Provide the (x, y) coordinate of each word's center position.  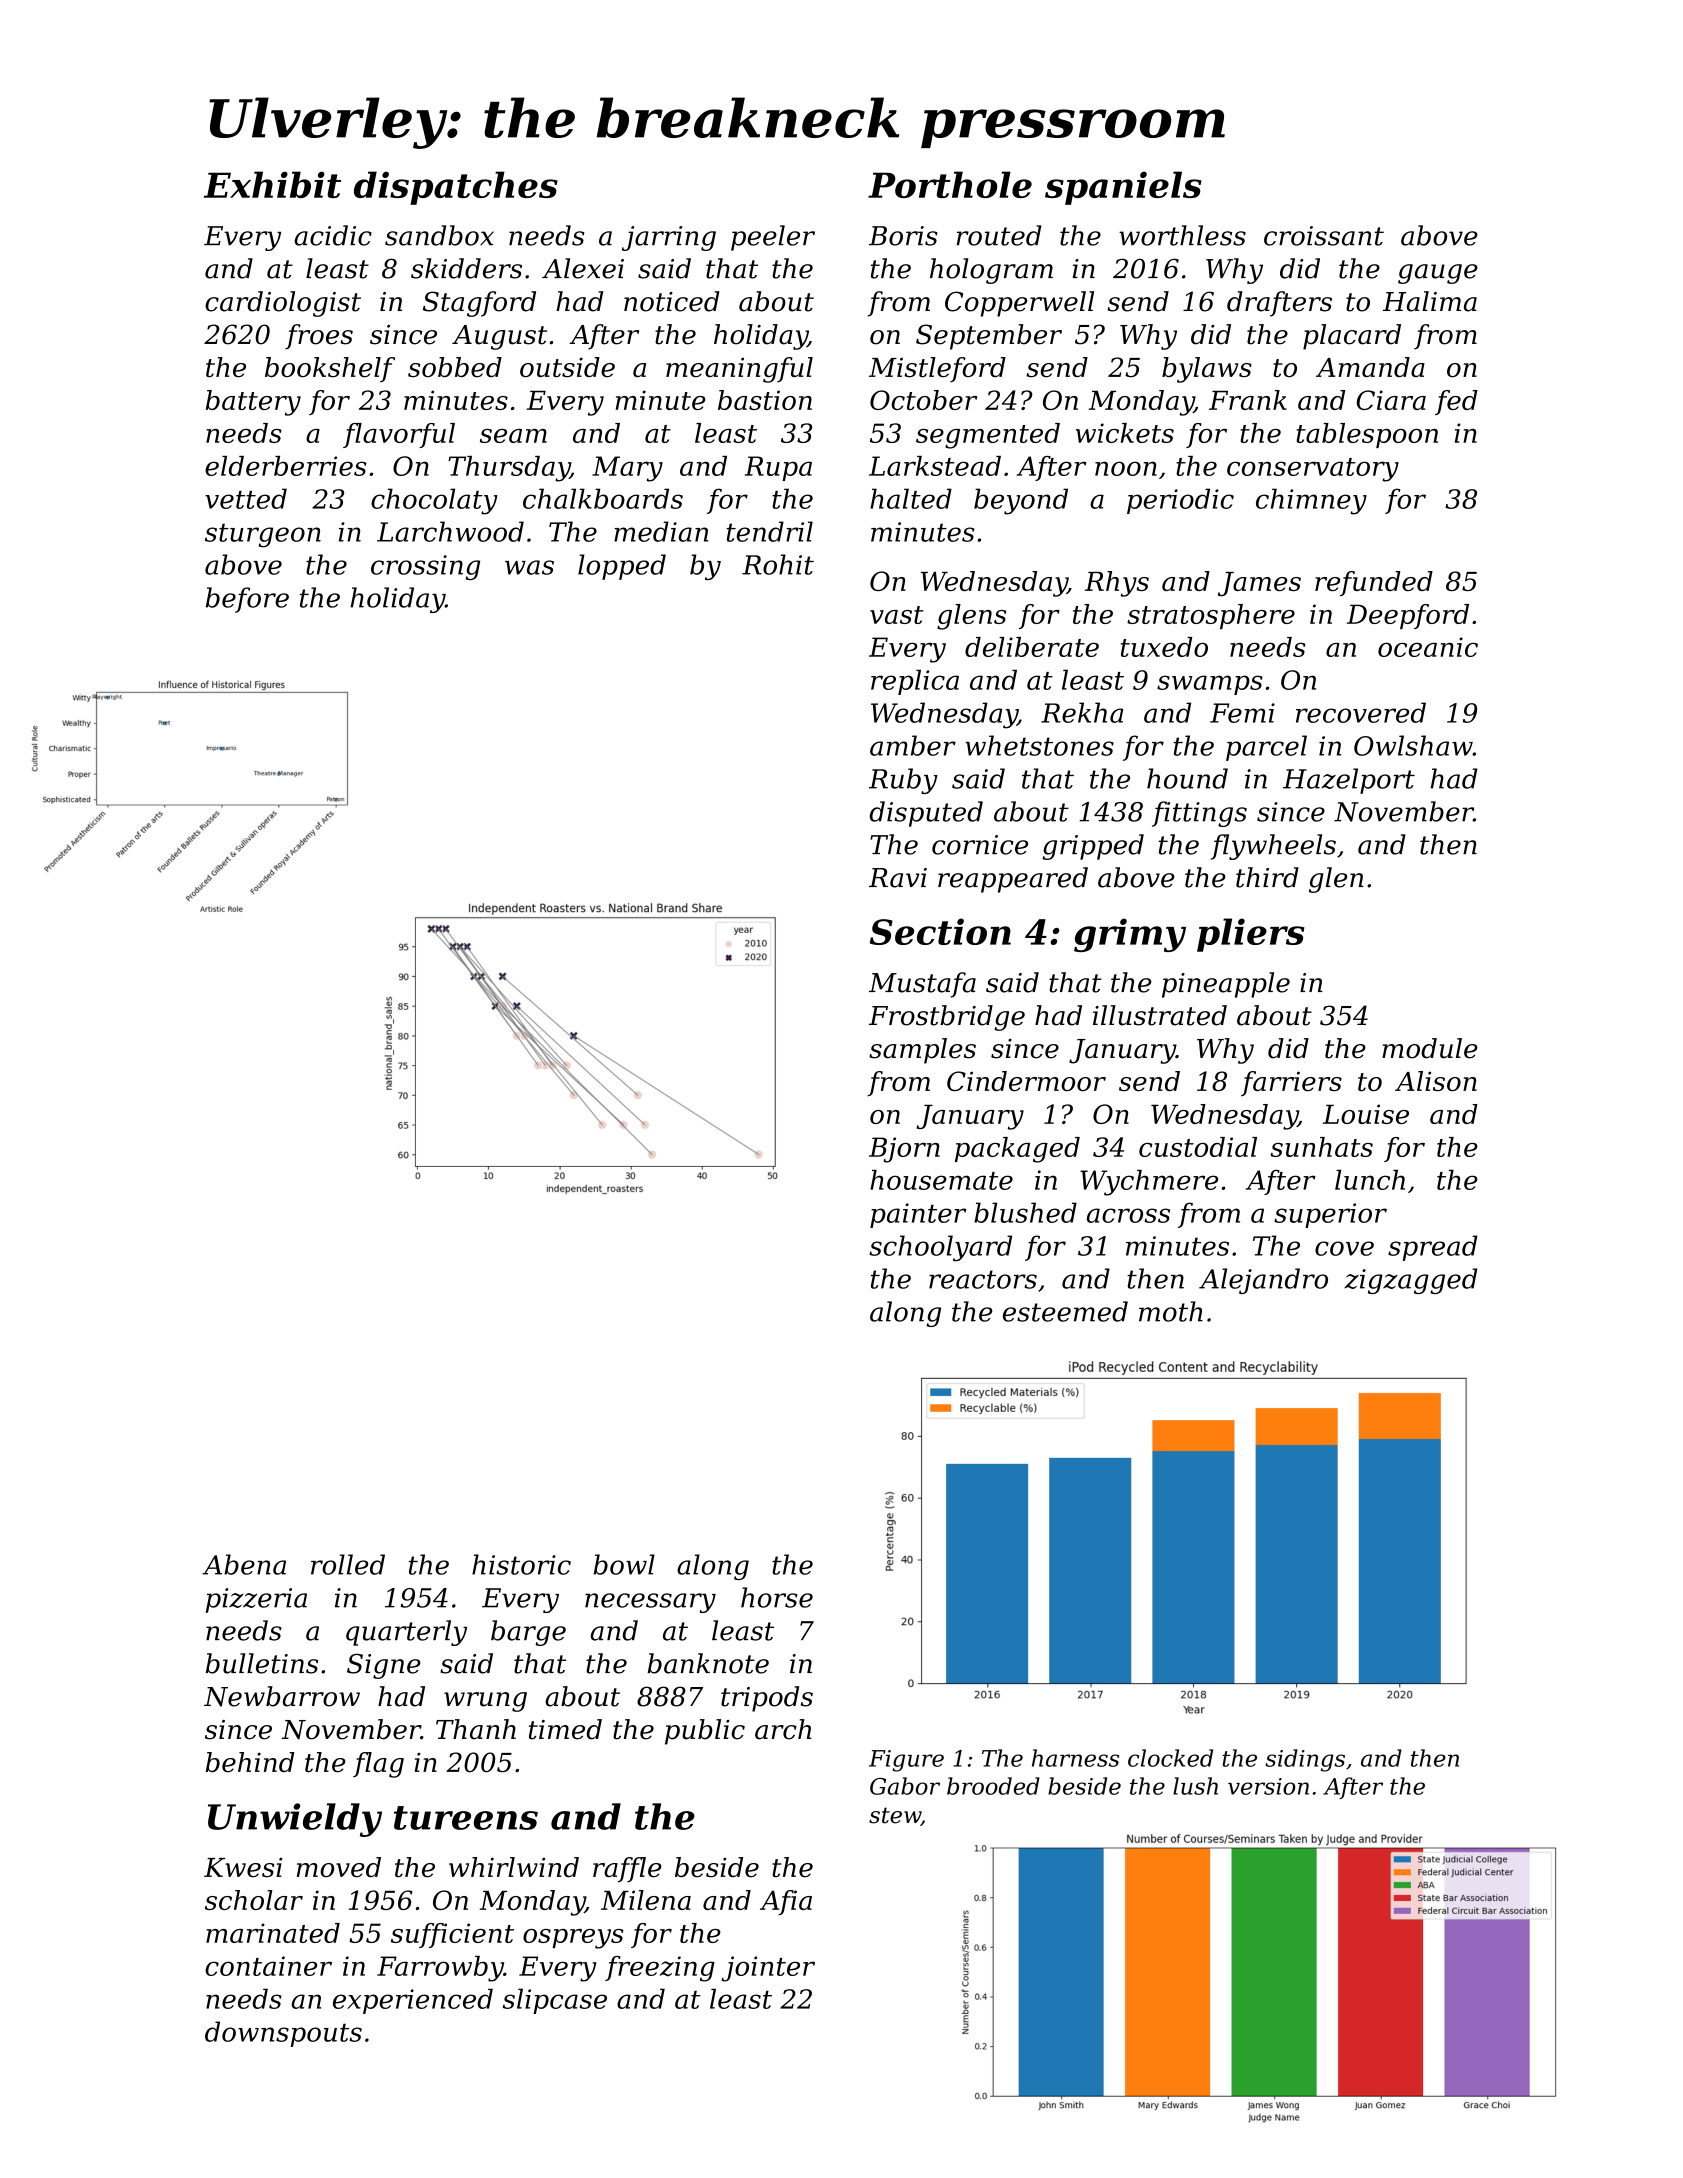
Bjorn (904, 1150)
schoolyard (940, 1248)
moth (1171, 1311)
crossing (425, 567)
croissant (1324, 236)
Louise (1366, 1114)
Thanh (476, 1729)
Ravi (898, 878)
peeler (773, 238)
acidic (333, 235)
